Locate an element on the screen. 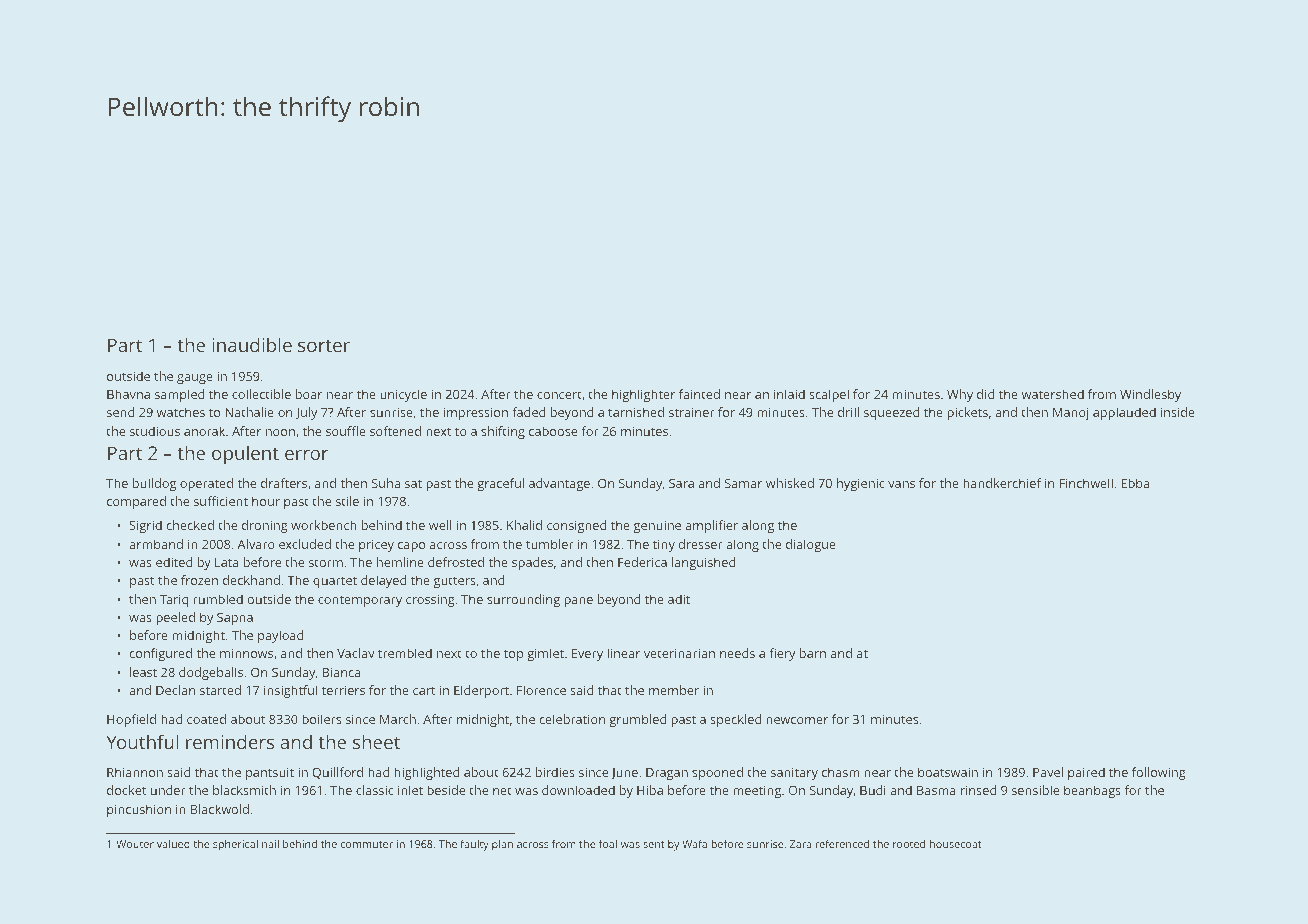 The height and width of the screenshot is (924, 1308). barn is located at coordinates (813, 653).
